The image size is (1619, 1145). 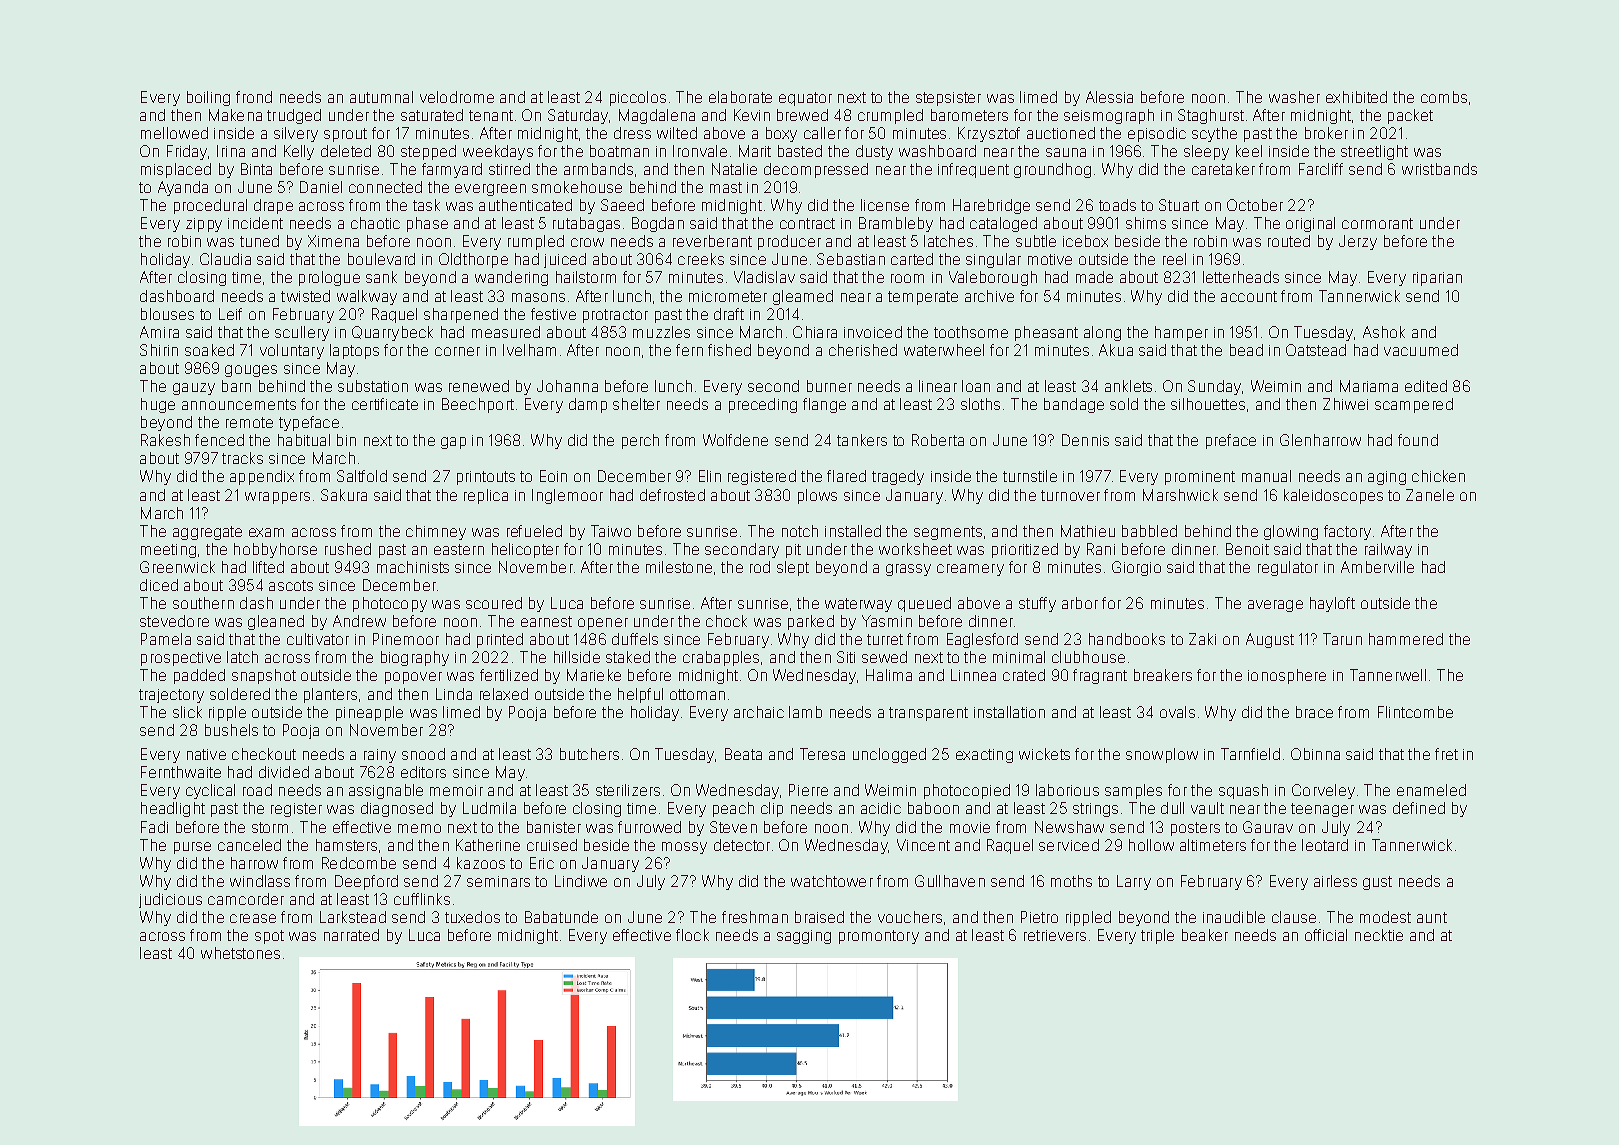 What do you see at coordinates (948, 99) in the document?
I see `stepsister` at bounding box center [948, 99].
